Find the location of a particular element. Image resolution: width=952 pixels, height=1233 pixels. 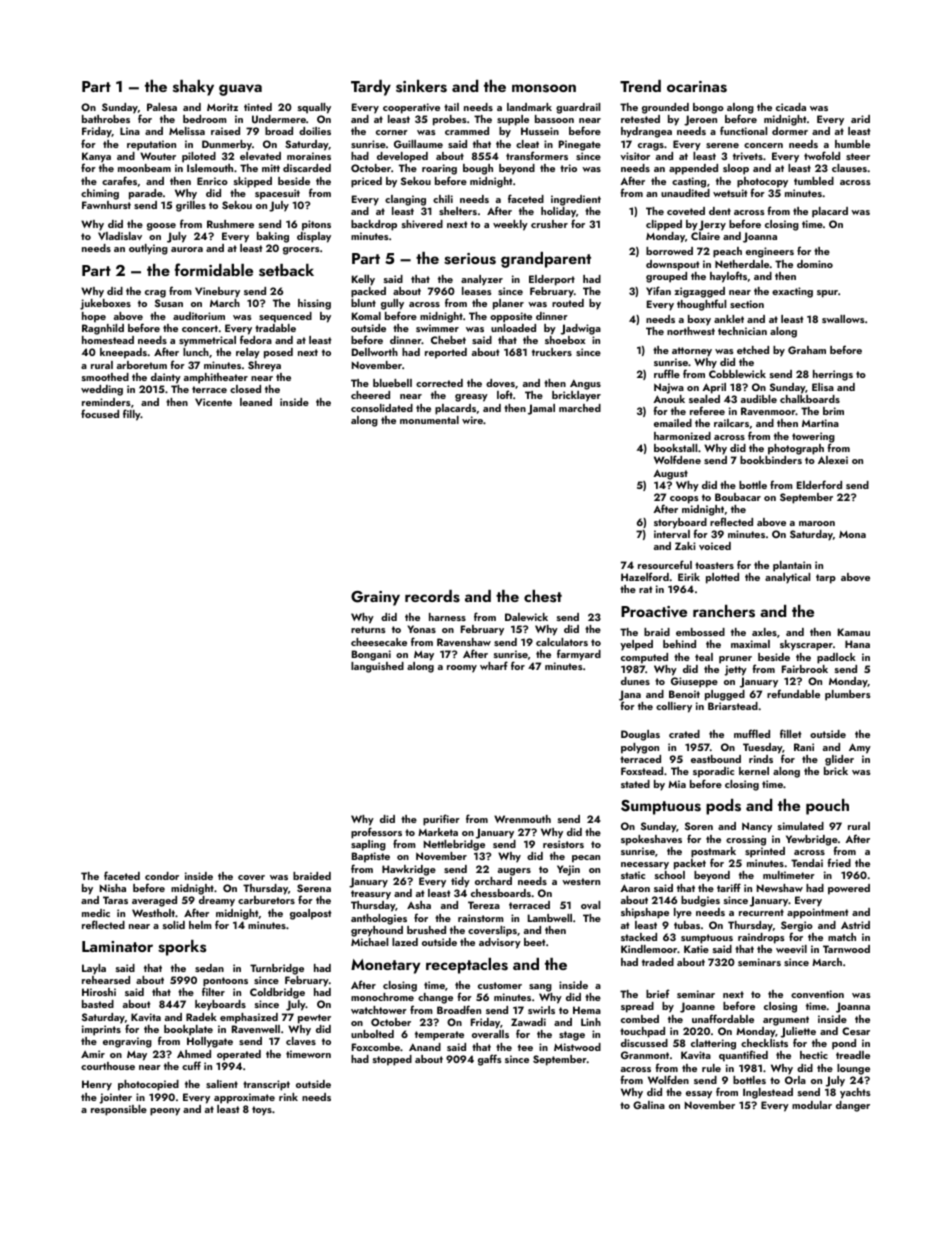

Mona is located at coordinates (852, 534).
